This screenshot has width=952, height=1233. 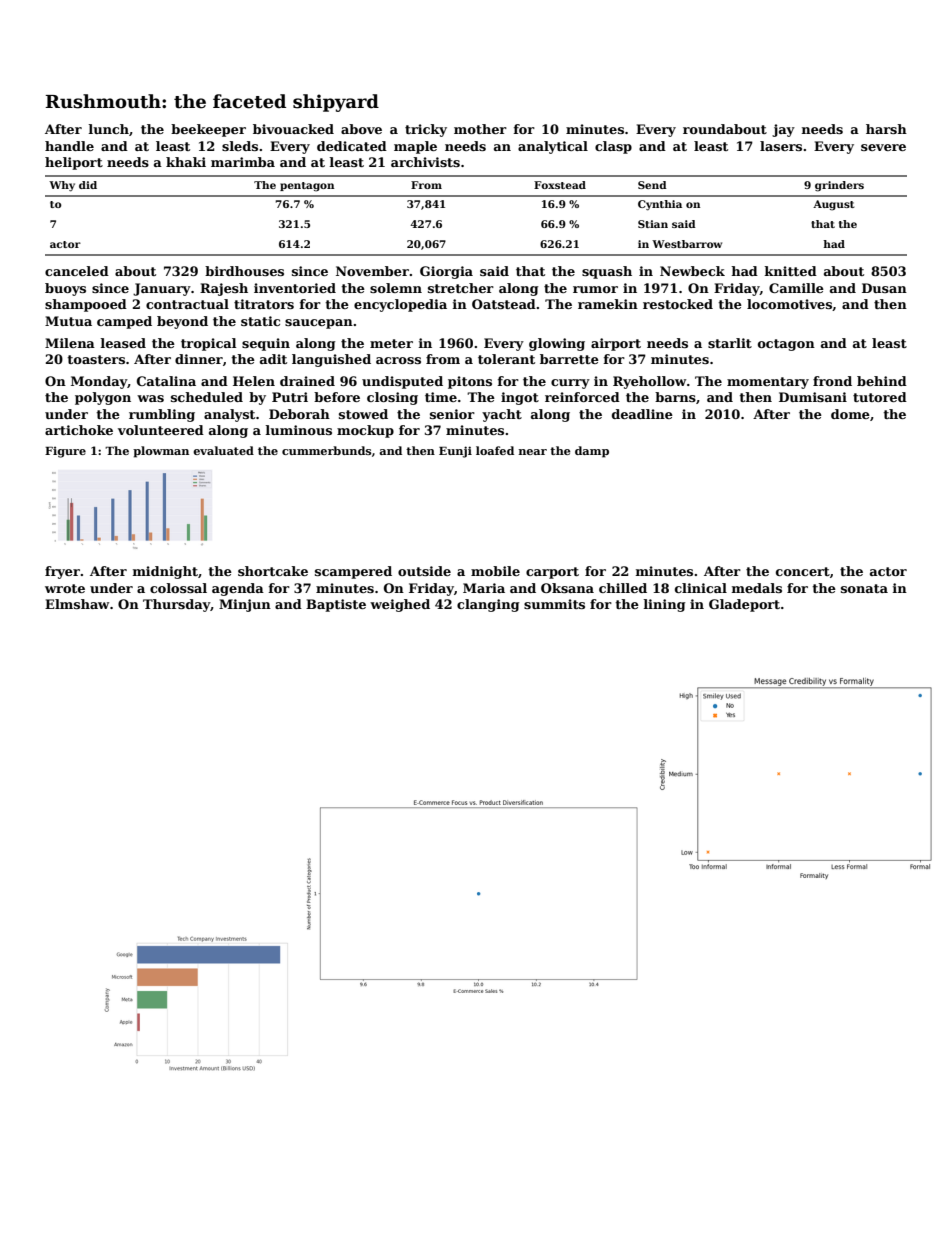 What do you see at coordinates (560, 185) in the screenshot?
I see `Foxstead` at bounding box center [560, 185].
